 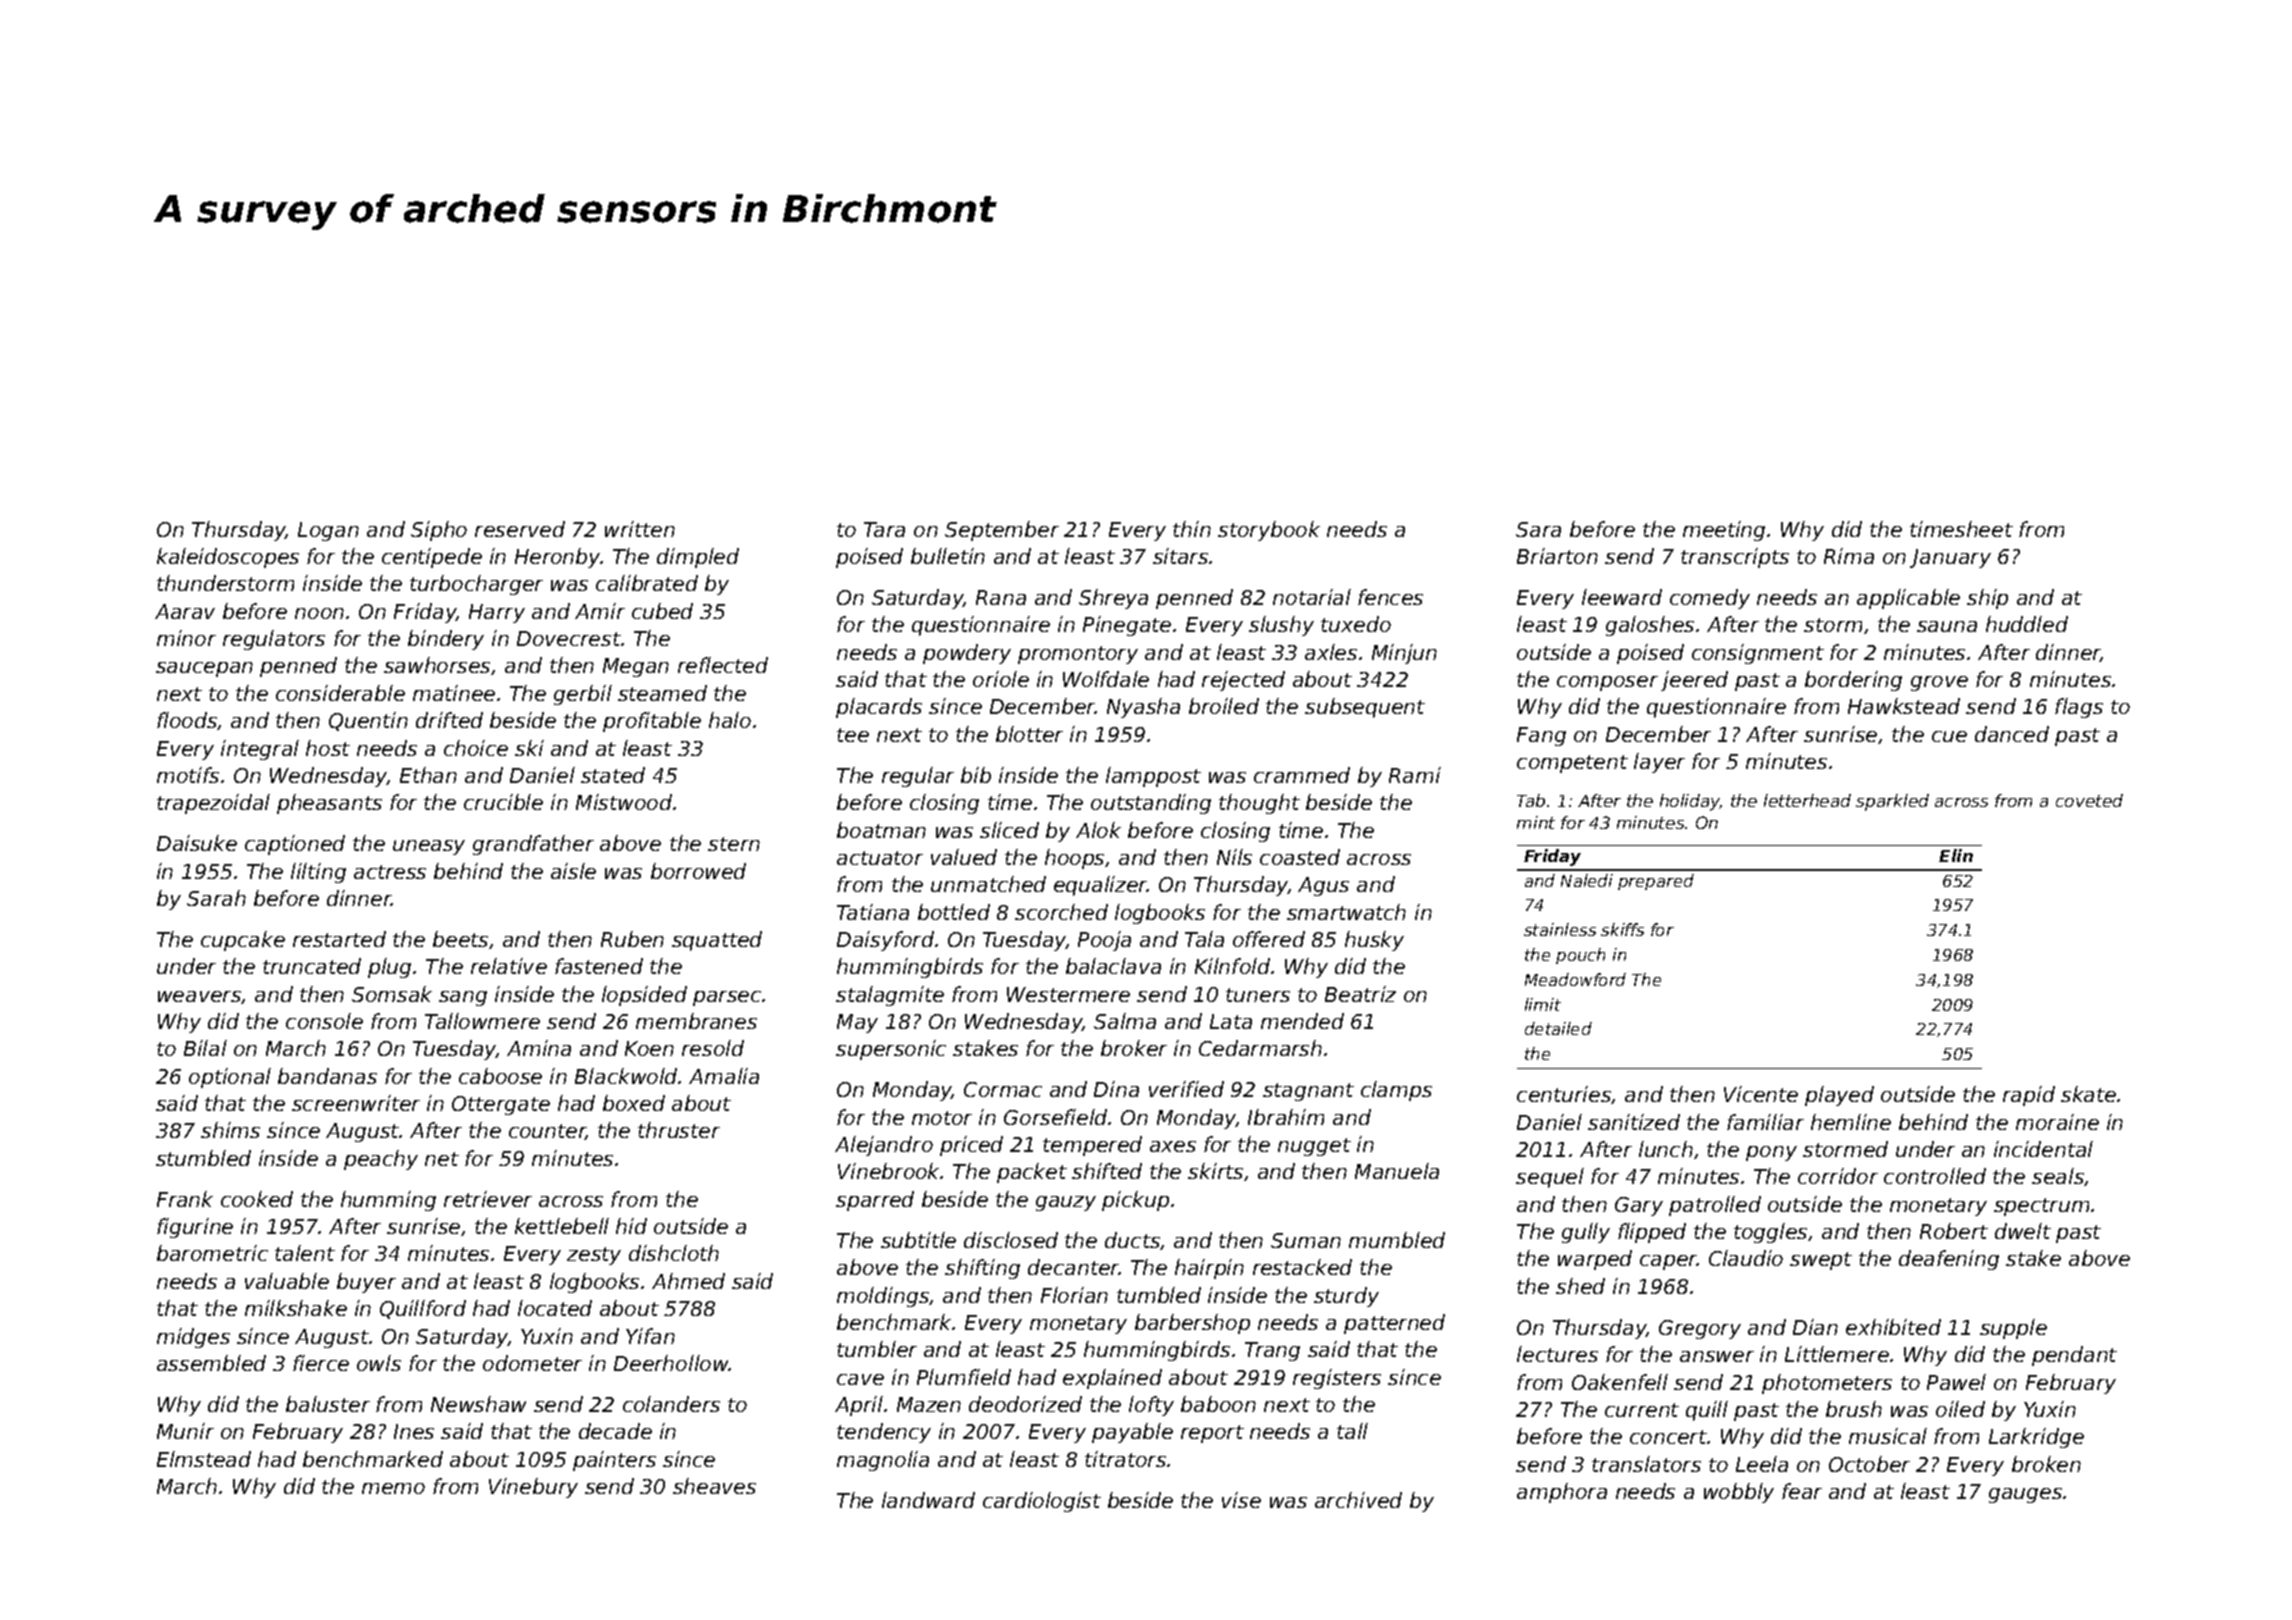 What do you see at coordinates (260, 750) in the page?
I see `integral` at bounding box center [260, 750].
